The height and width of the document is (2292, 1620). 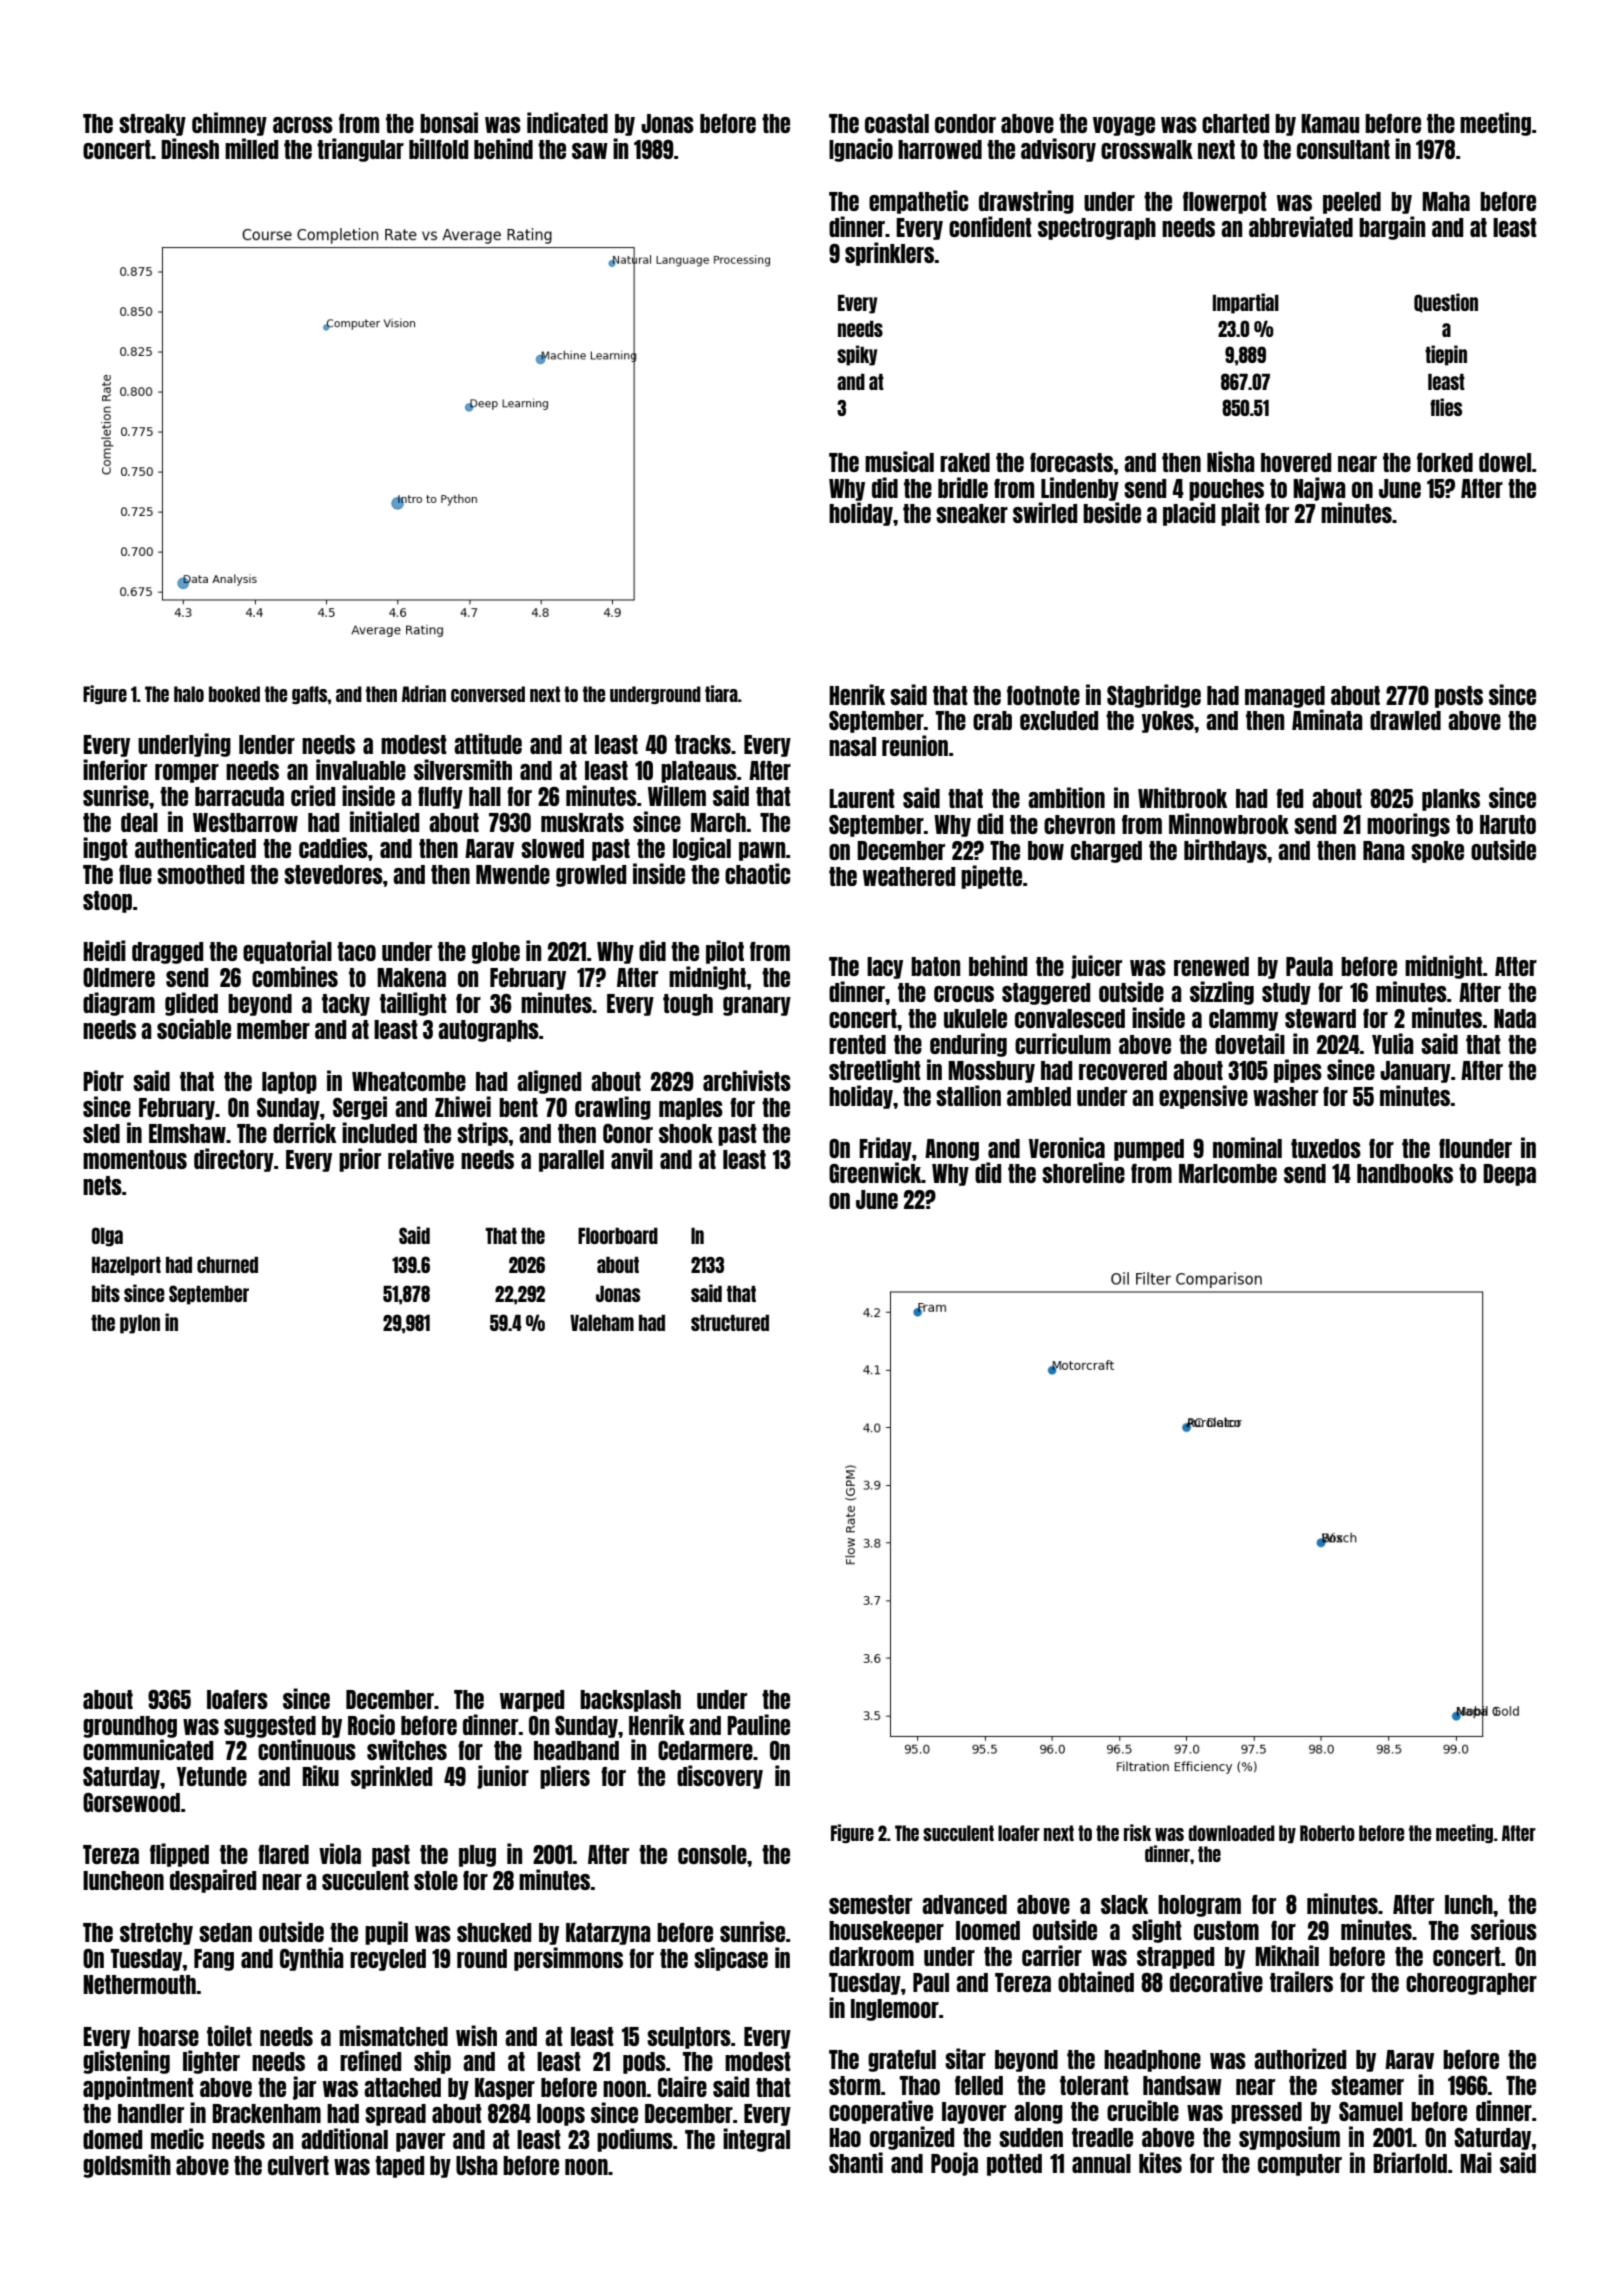 I want to click on Ignacio, so click(x=861, y=150).
